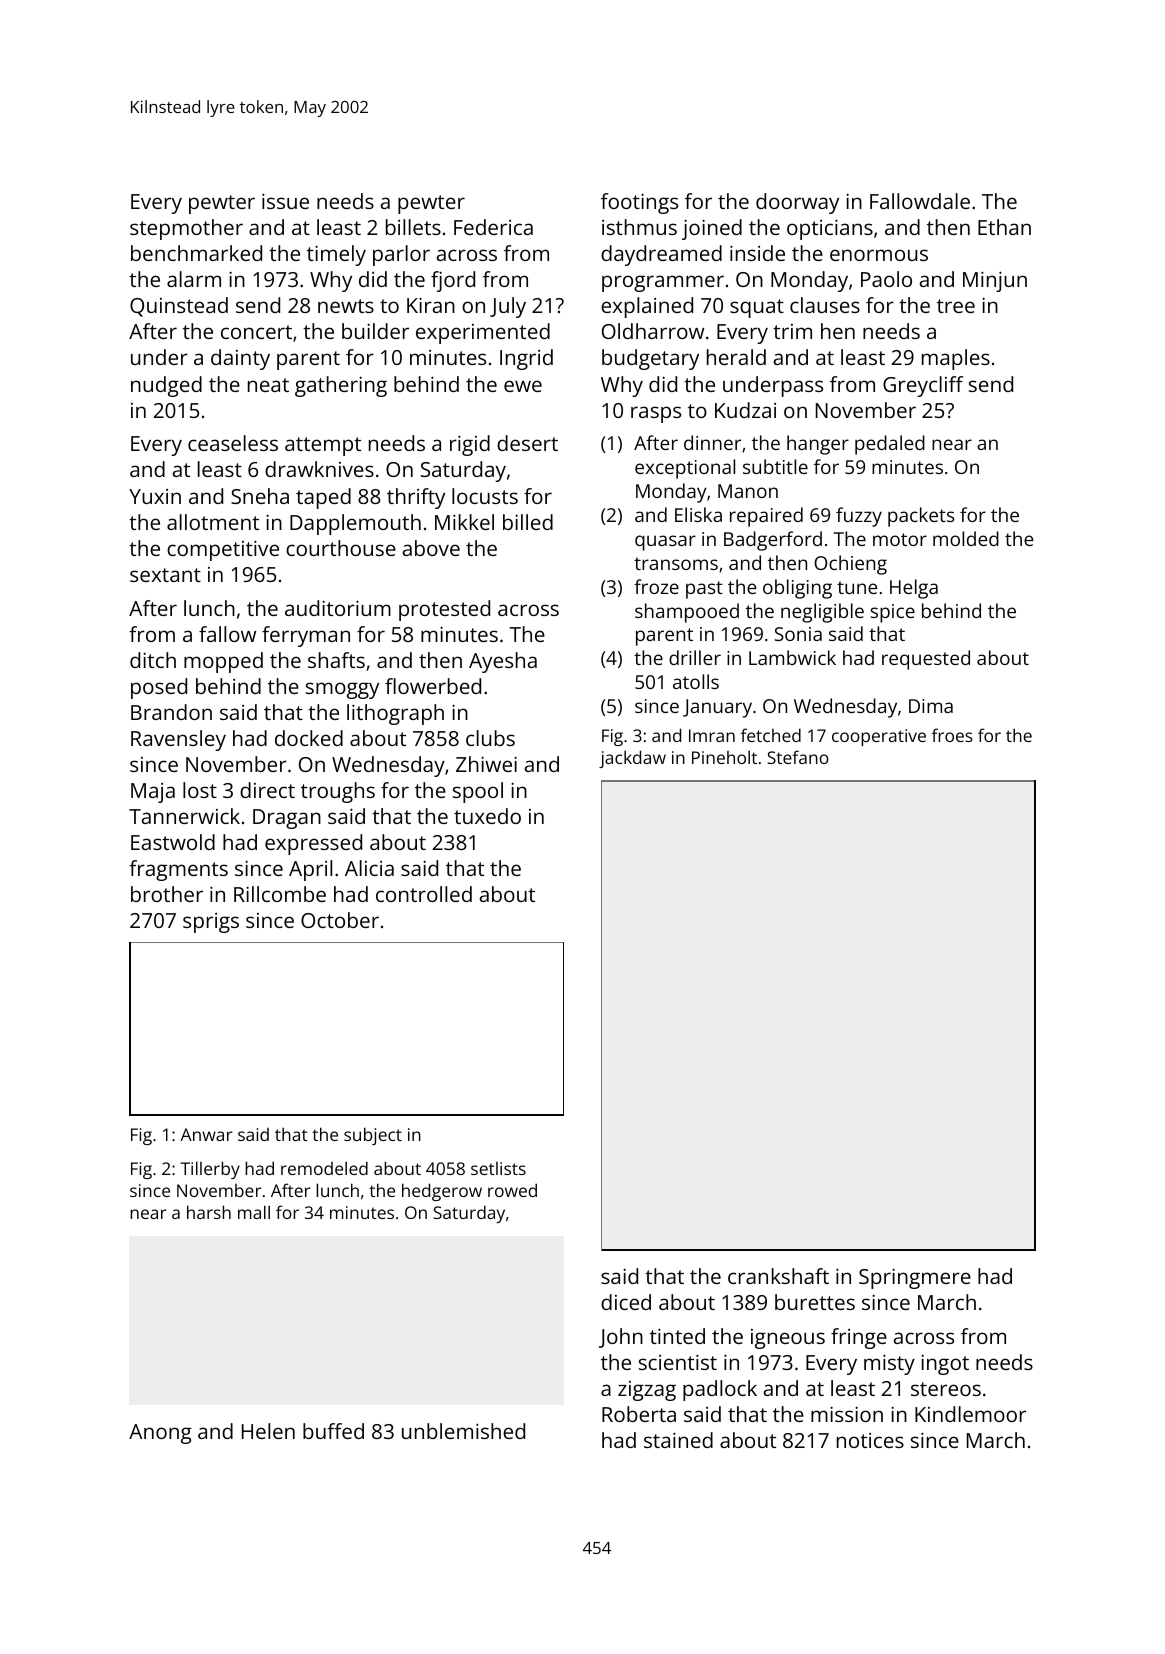 This image has height=1654, width=1165. I want to click on explained, so click(647, 307).
